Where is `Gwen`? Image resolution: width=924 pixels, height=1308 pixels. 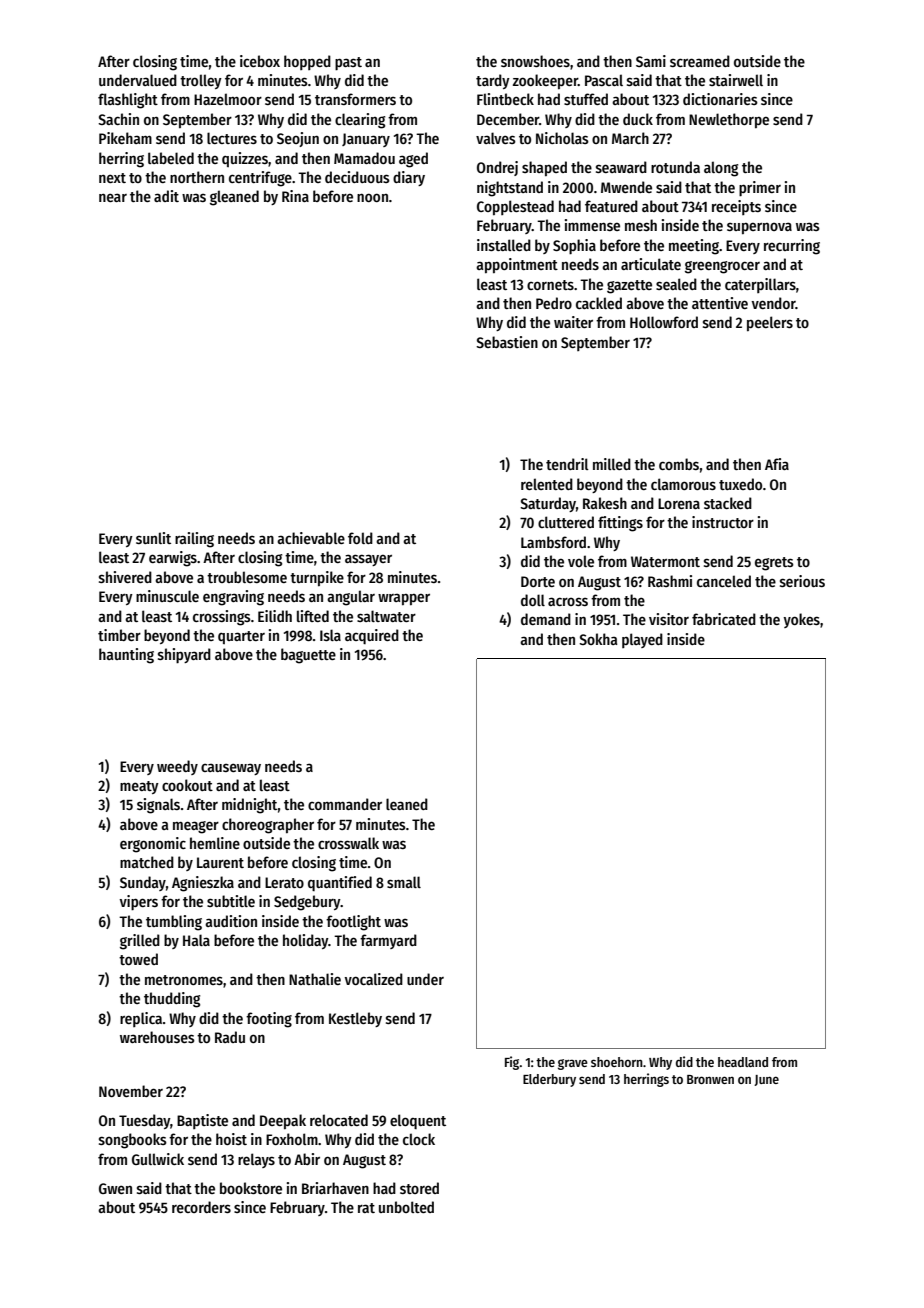
Gwen is located at coordinates (115, 1188).
